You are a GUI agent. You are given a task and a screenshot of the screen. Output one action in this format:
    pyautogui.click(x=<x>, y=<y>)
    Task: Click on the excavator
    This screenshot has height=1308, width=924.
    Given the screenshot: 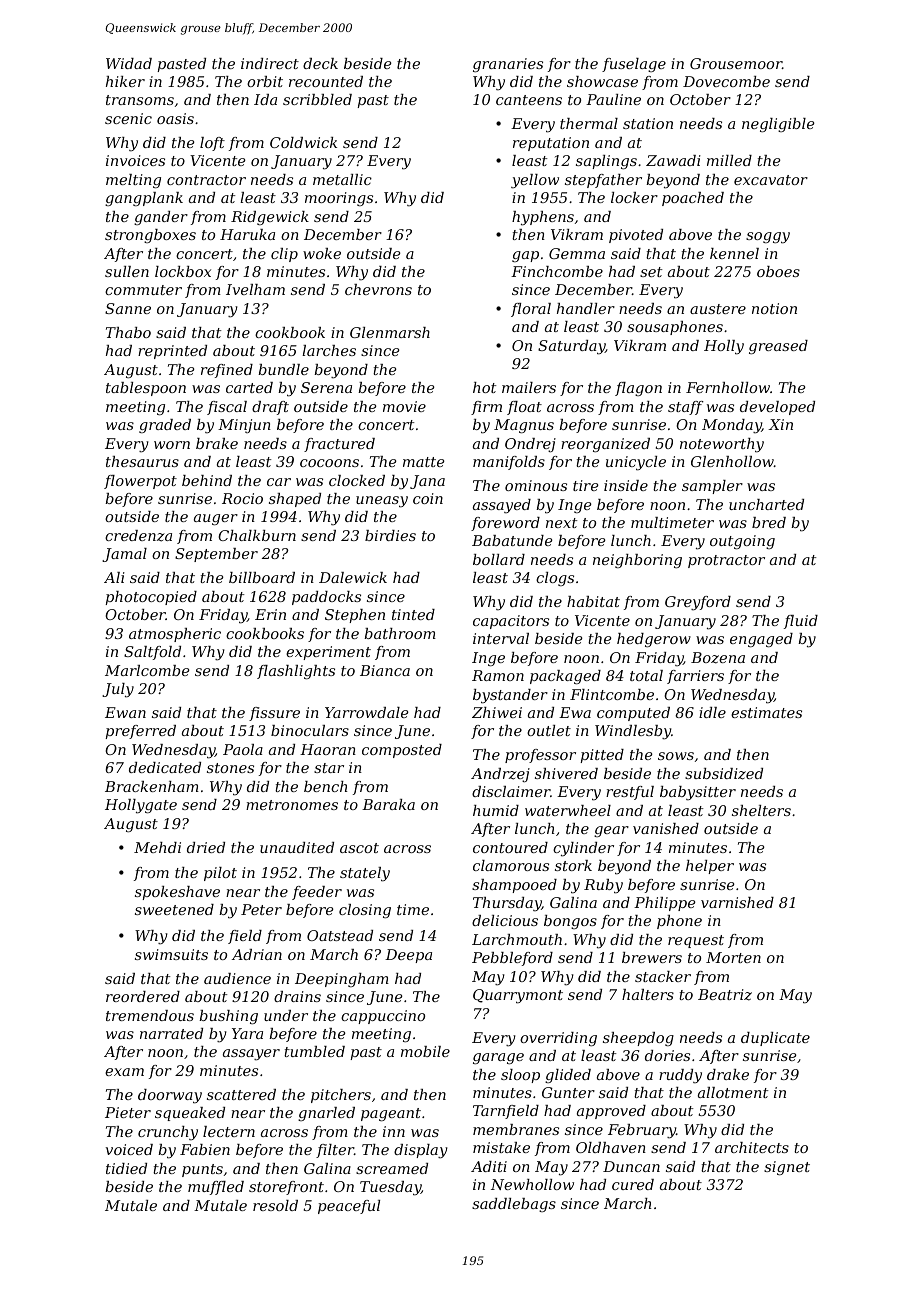 What is the action you would take?
    pyautogui.click(x=771, y=180)
